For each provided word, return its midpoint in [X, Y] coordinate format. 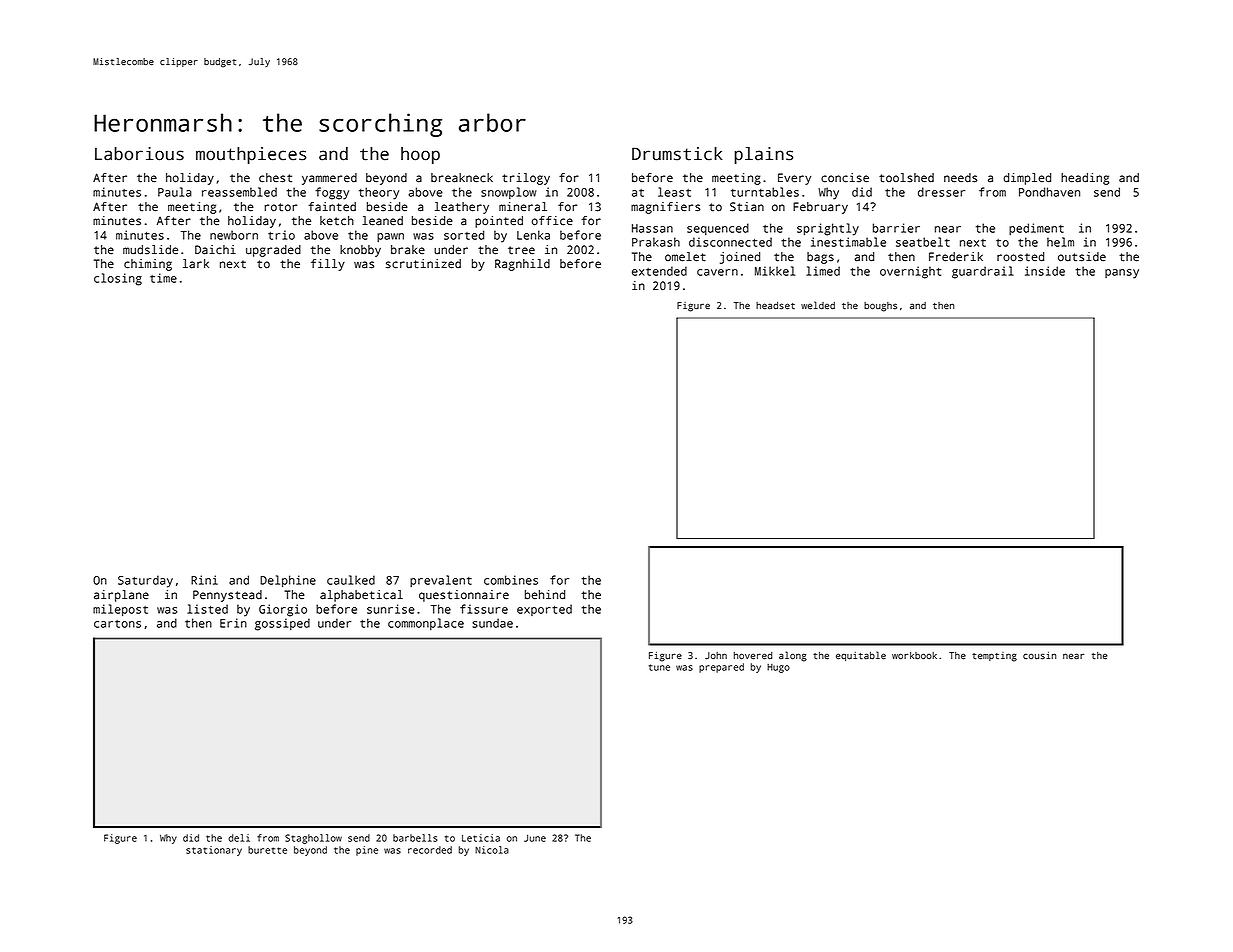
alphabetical [361, 596]
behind [545, 594]
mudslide [150, 250]
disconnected [730, 242]
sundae [492, 623]
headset [775, 306]
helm [1060, 242]
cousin [1039, 656]
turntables [765, 192]
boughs [880, 307]
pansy [1122, 274]
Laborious [139, 154]
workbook [914, 655]
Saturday [145, 581]
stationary [214, 851]
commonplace [426, 624]
